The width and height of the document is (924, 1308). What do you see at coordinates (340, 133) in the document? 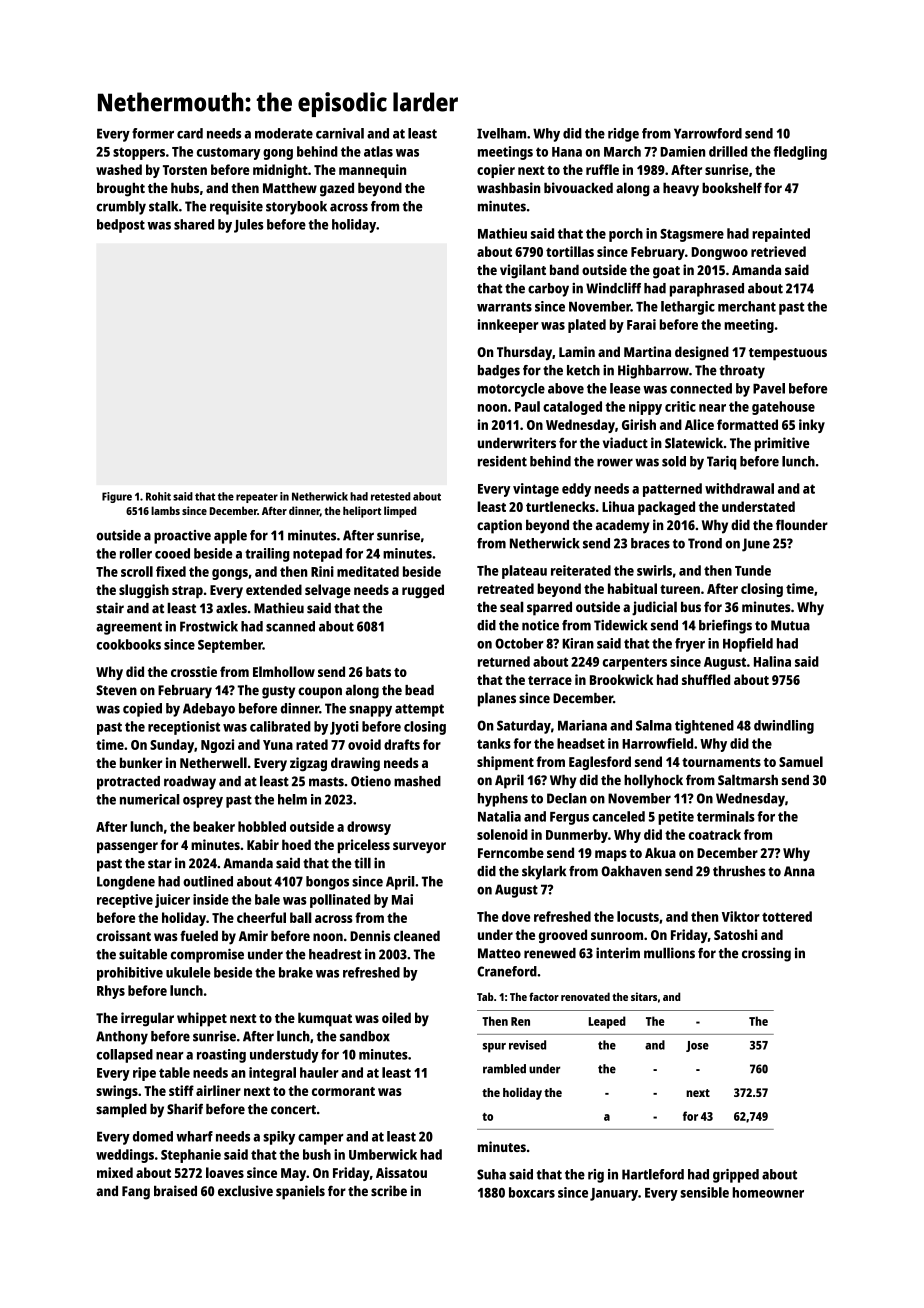
I see `carnival` at bounding box center [340, 133].
